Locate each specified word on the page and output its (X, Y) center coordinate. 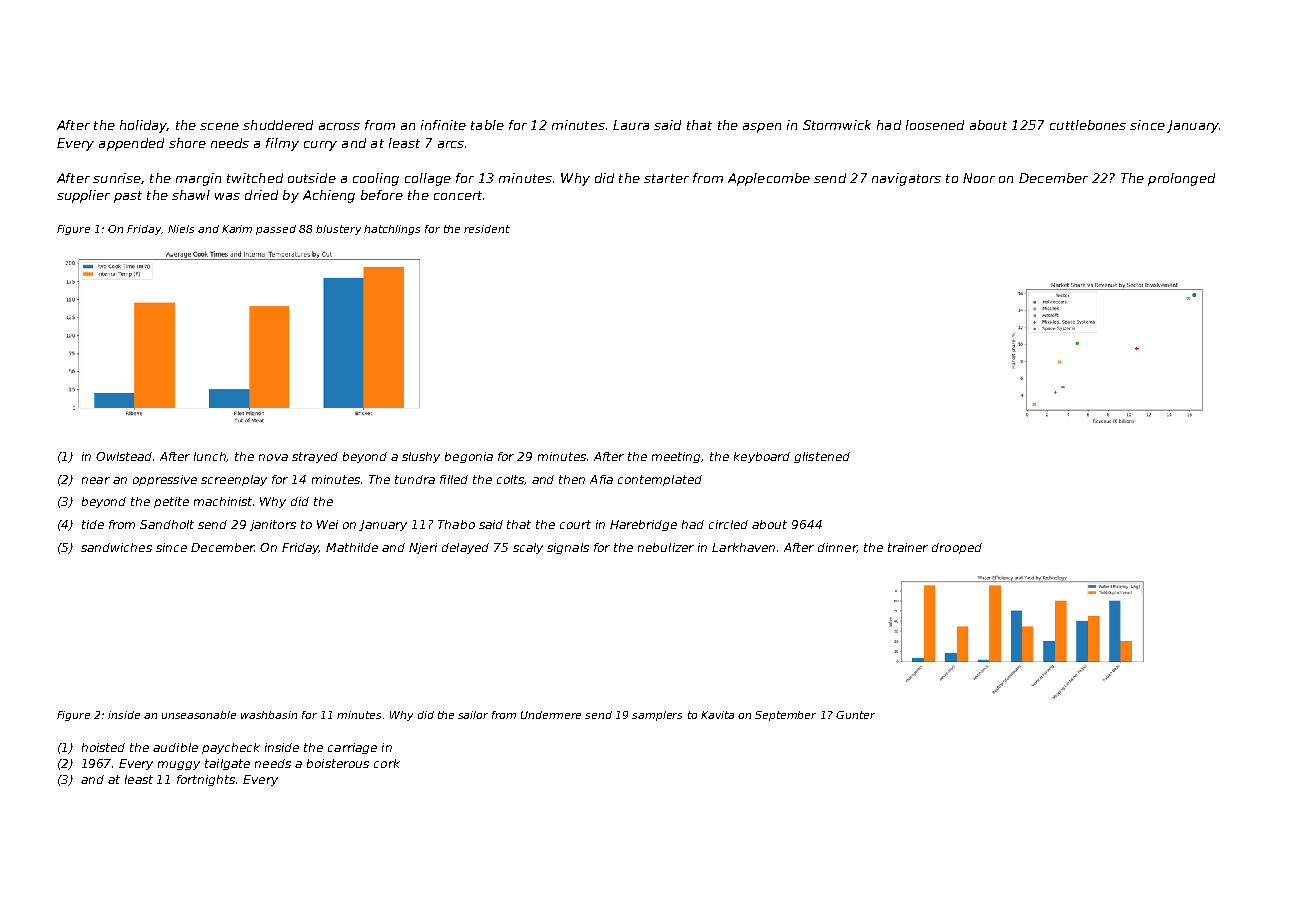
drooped (957, 548)
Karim (237, 229)
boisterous (338, 763)
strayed (315, 457)
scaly (528, 548)
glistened (822, 457)
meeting (677, 457)
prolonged (1181, 179)
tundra (415, 479)
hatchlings (392, 230)
